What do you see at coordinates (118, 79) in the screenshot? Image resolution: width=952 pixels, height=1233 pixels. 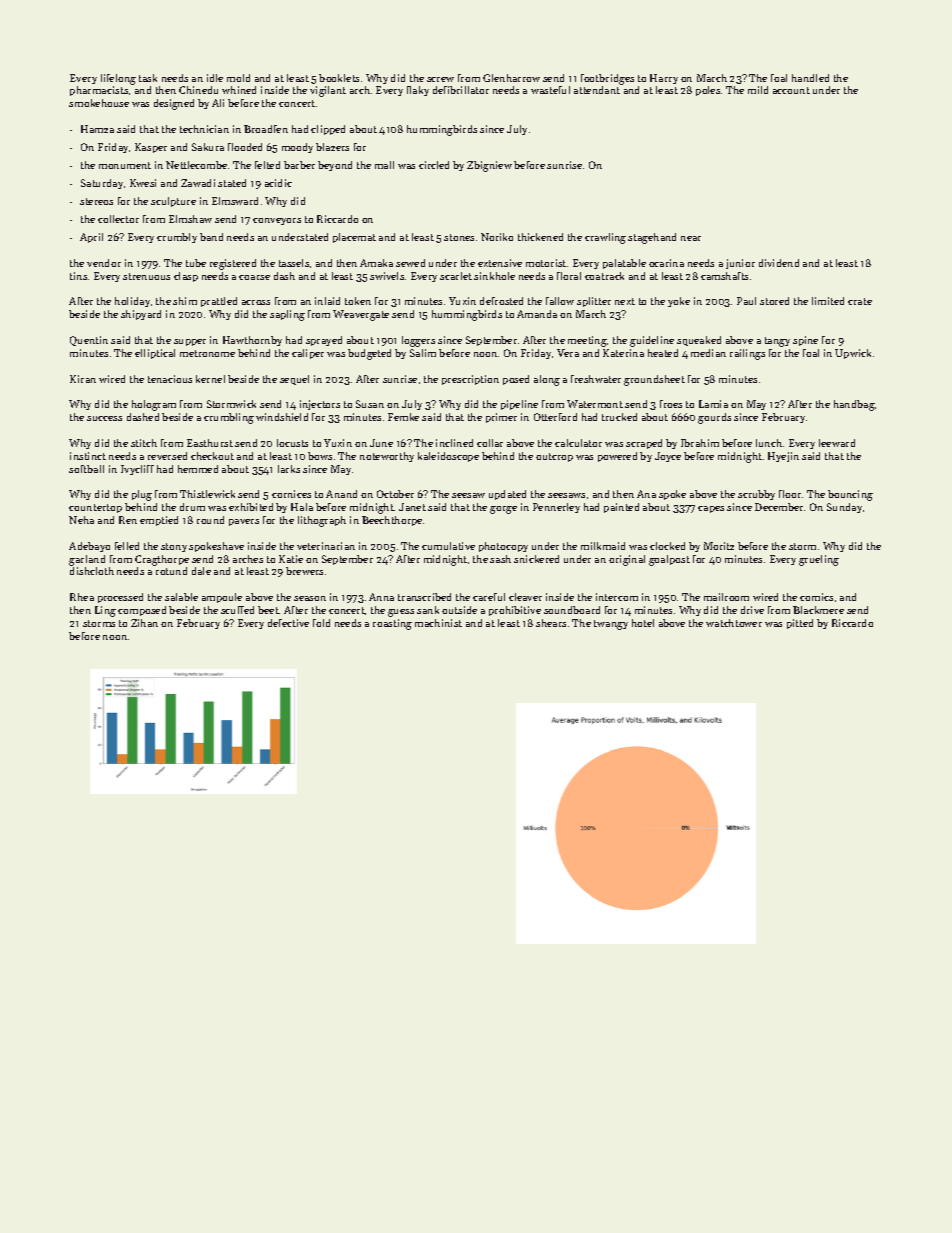 I see `lifelong` at bounding box center [118, 79].
